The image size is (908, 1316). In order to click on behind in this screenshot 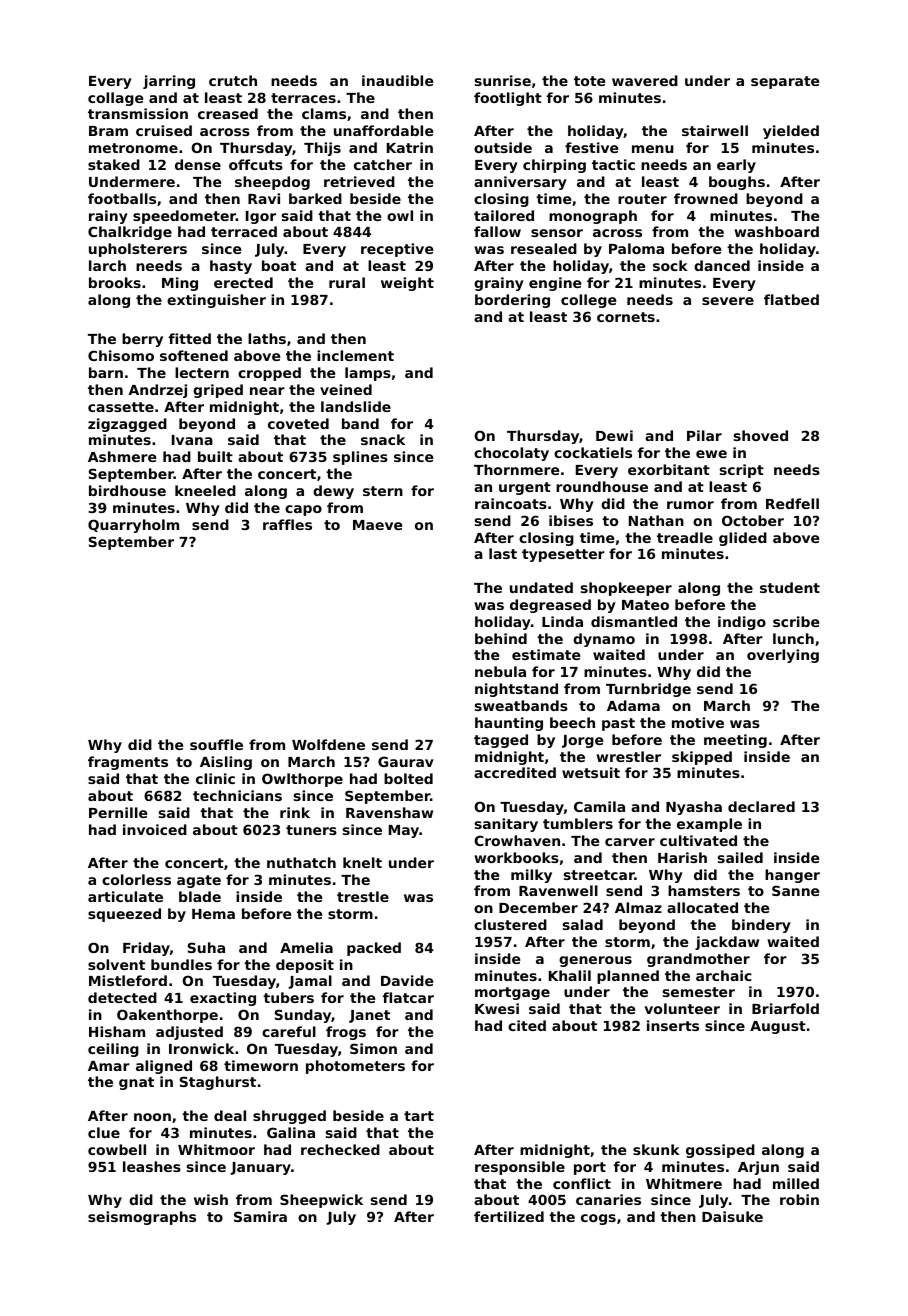, I will do `click(501, 638)`.
